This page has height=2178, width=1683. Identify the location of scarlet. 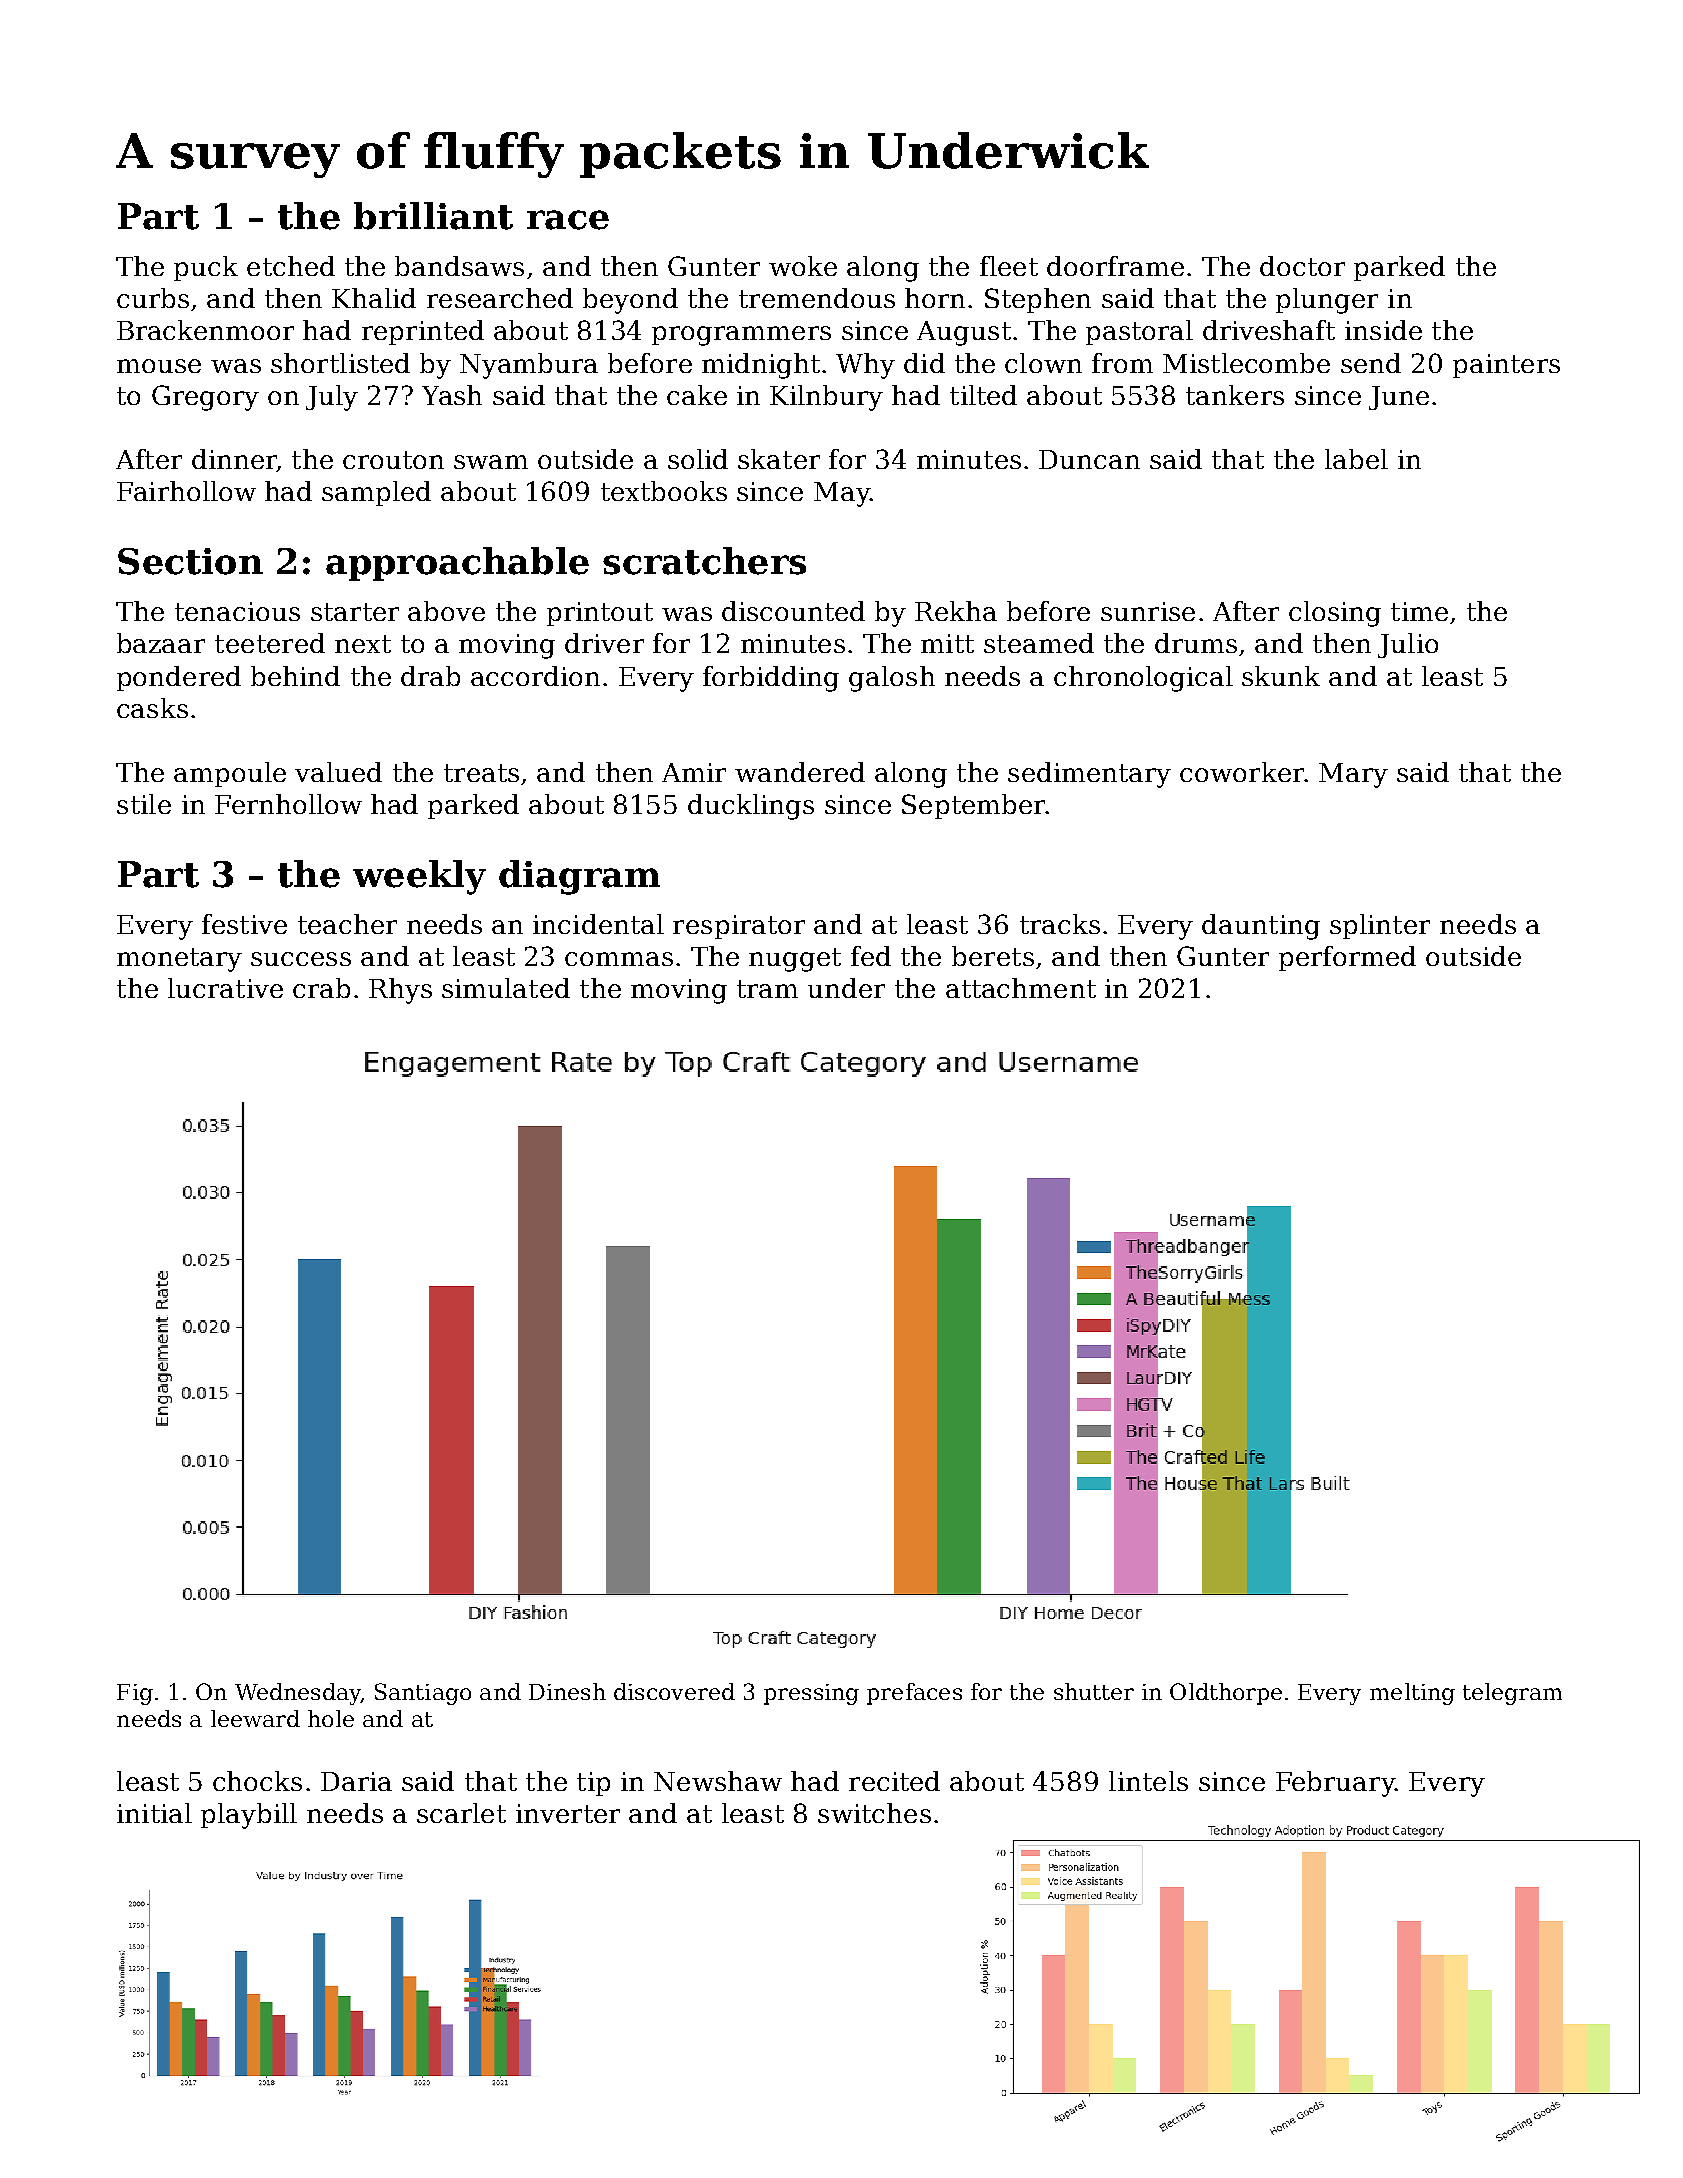
(461, 1813).
